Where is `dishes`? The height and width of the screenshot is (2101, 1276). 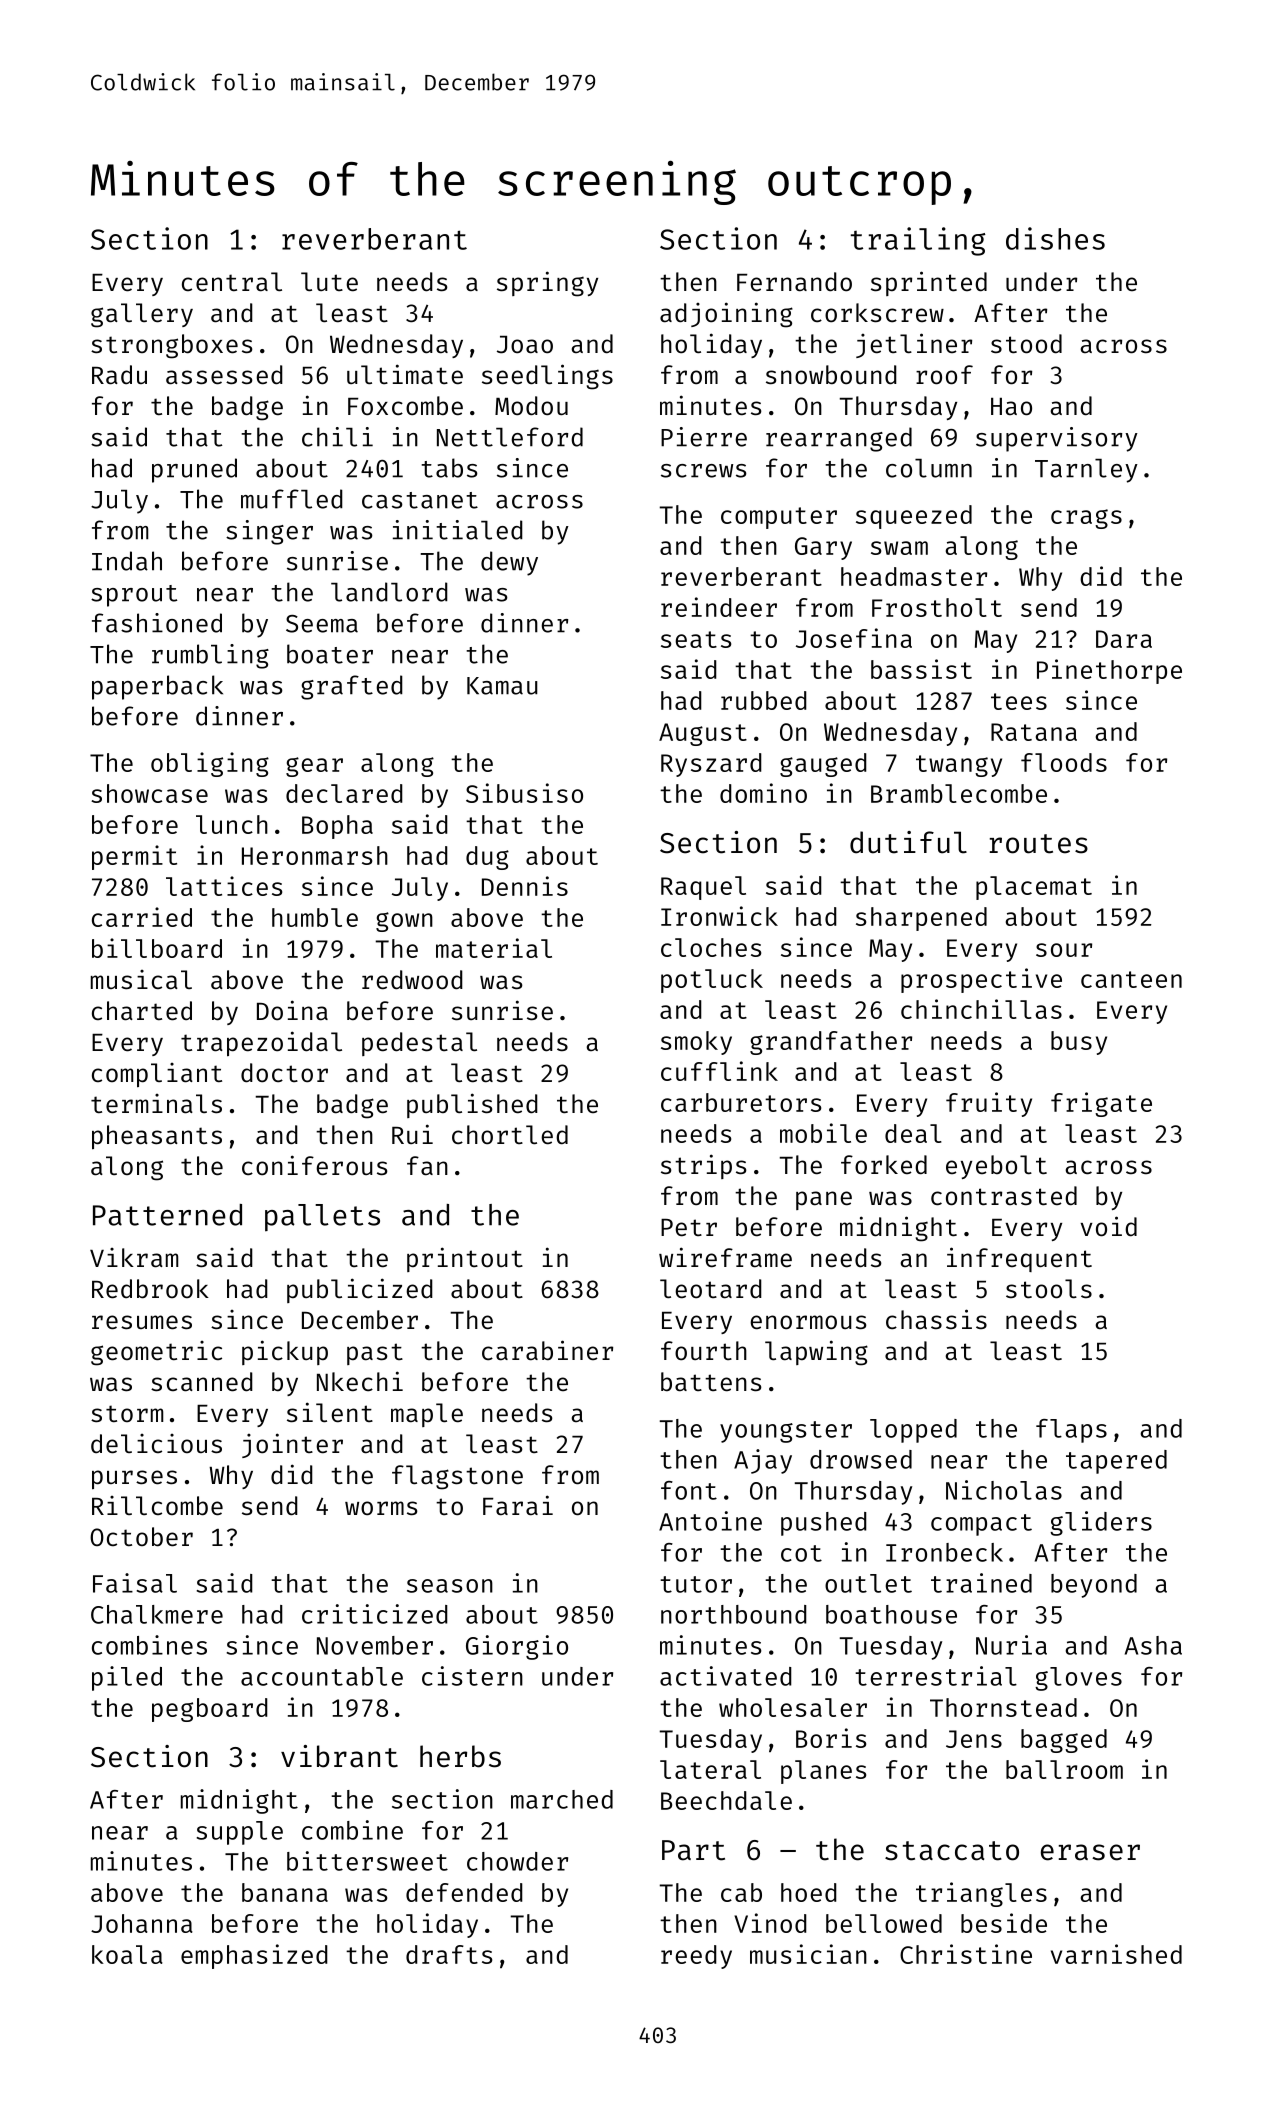 dishes is located at coordinates (1055, 238).
